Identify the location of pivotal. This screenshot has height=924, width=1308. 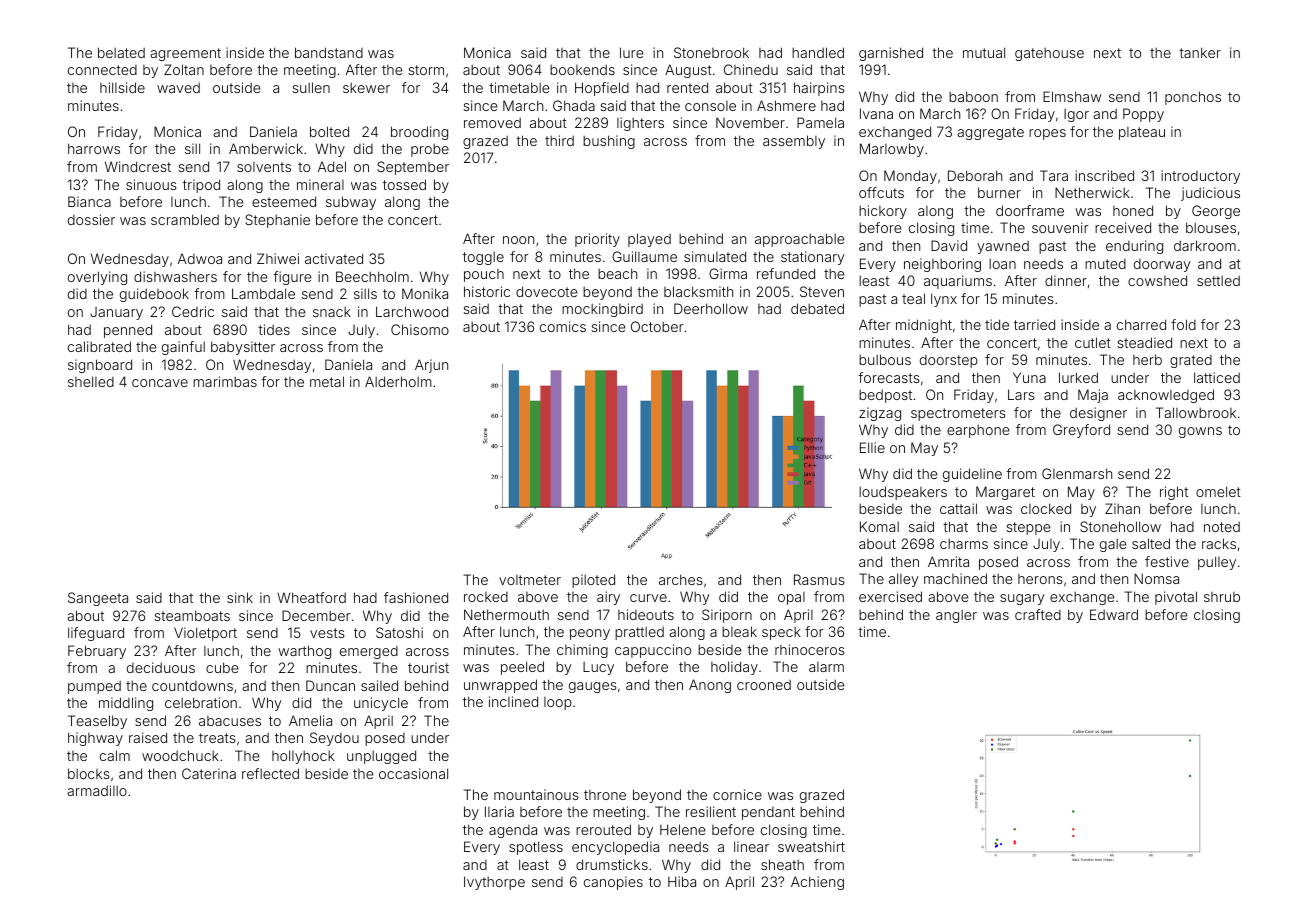
(1176, 598).
